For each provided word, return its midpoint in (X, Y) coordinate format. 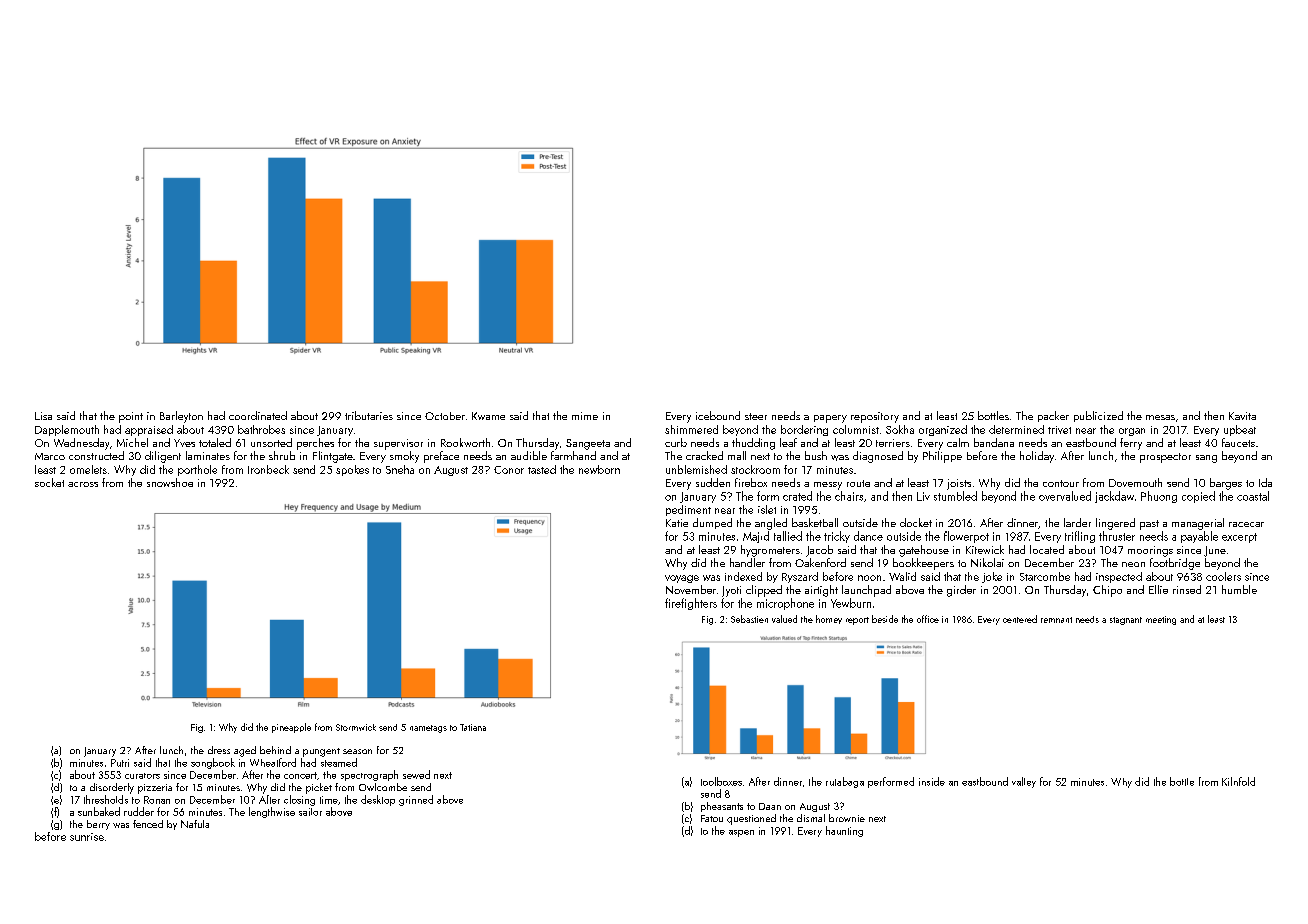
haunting (844, 831)
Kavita (1242, 416)
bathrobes (261, 429)
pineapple (291, 728)
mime (585, 416)
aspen (741, 833)
